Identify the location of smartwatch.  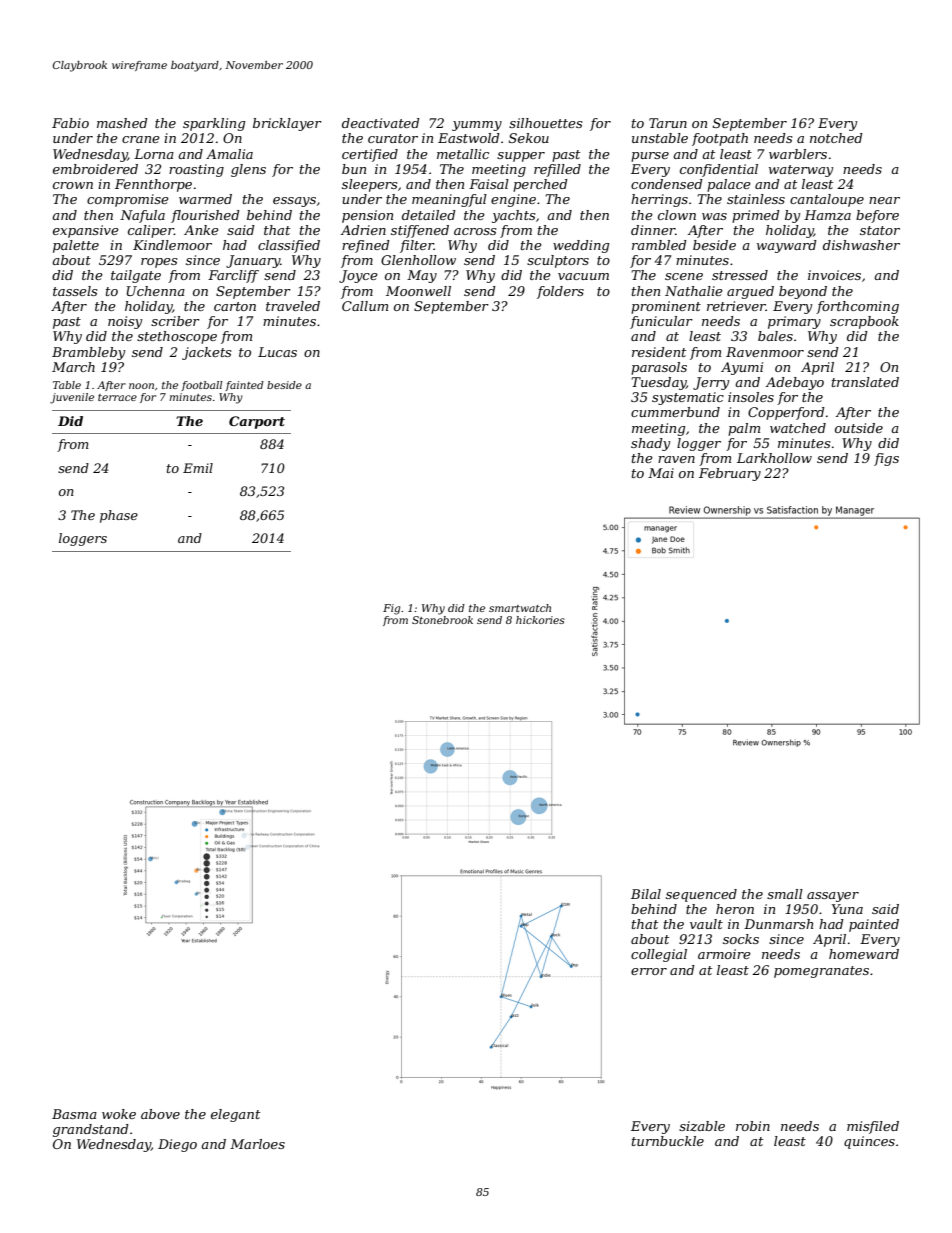
(520, 608).
